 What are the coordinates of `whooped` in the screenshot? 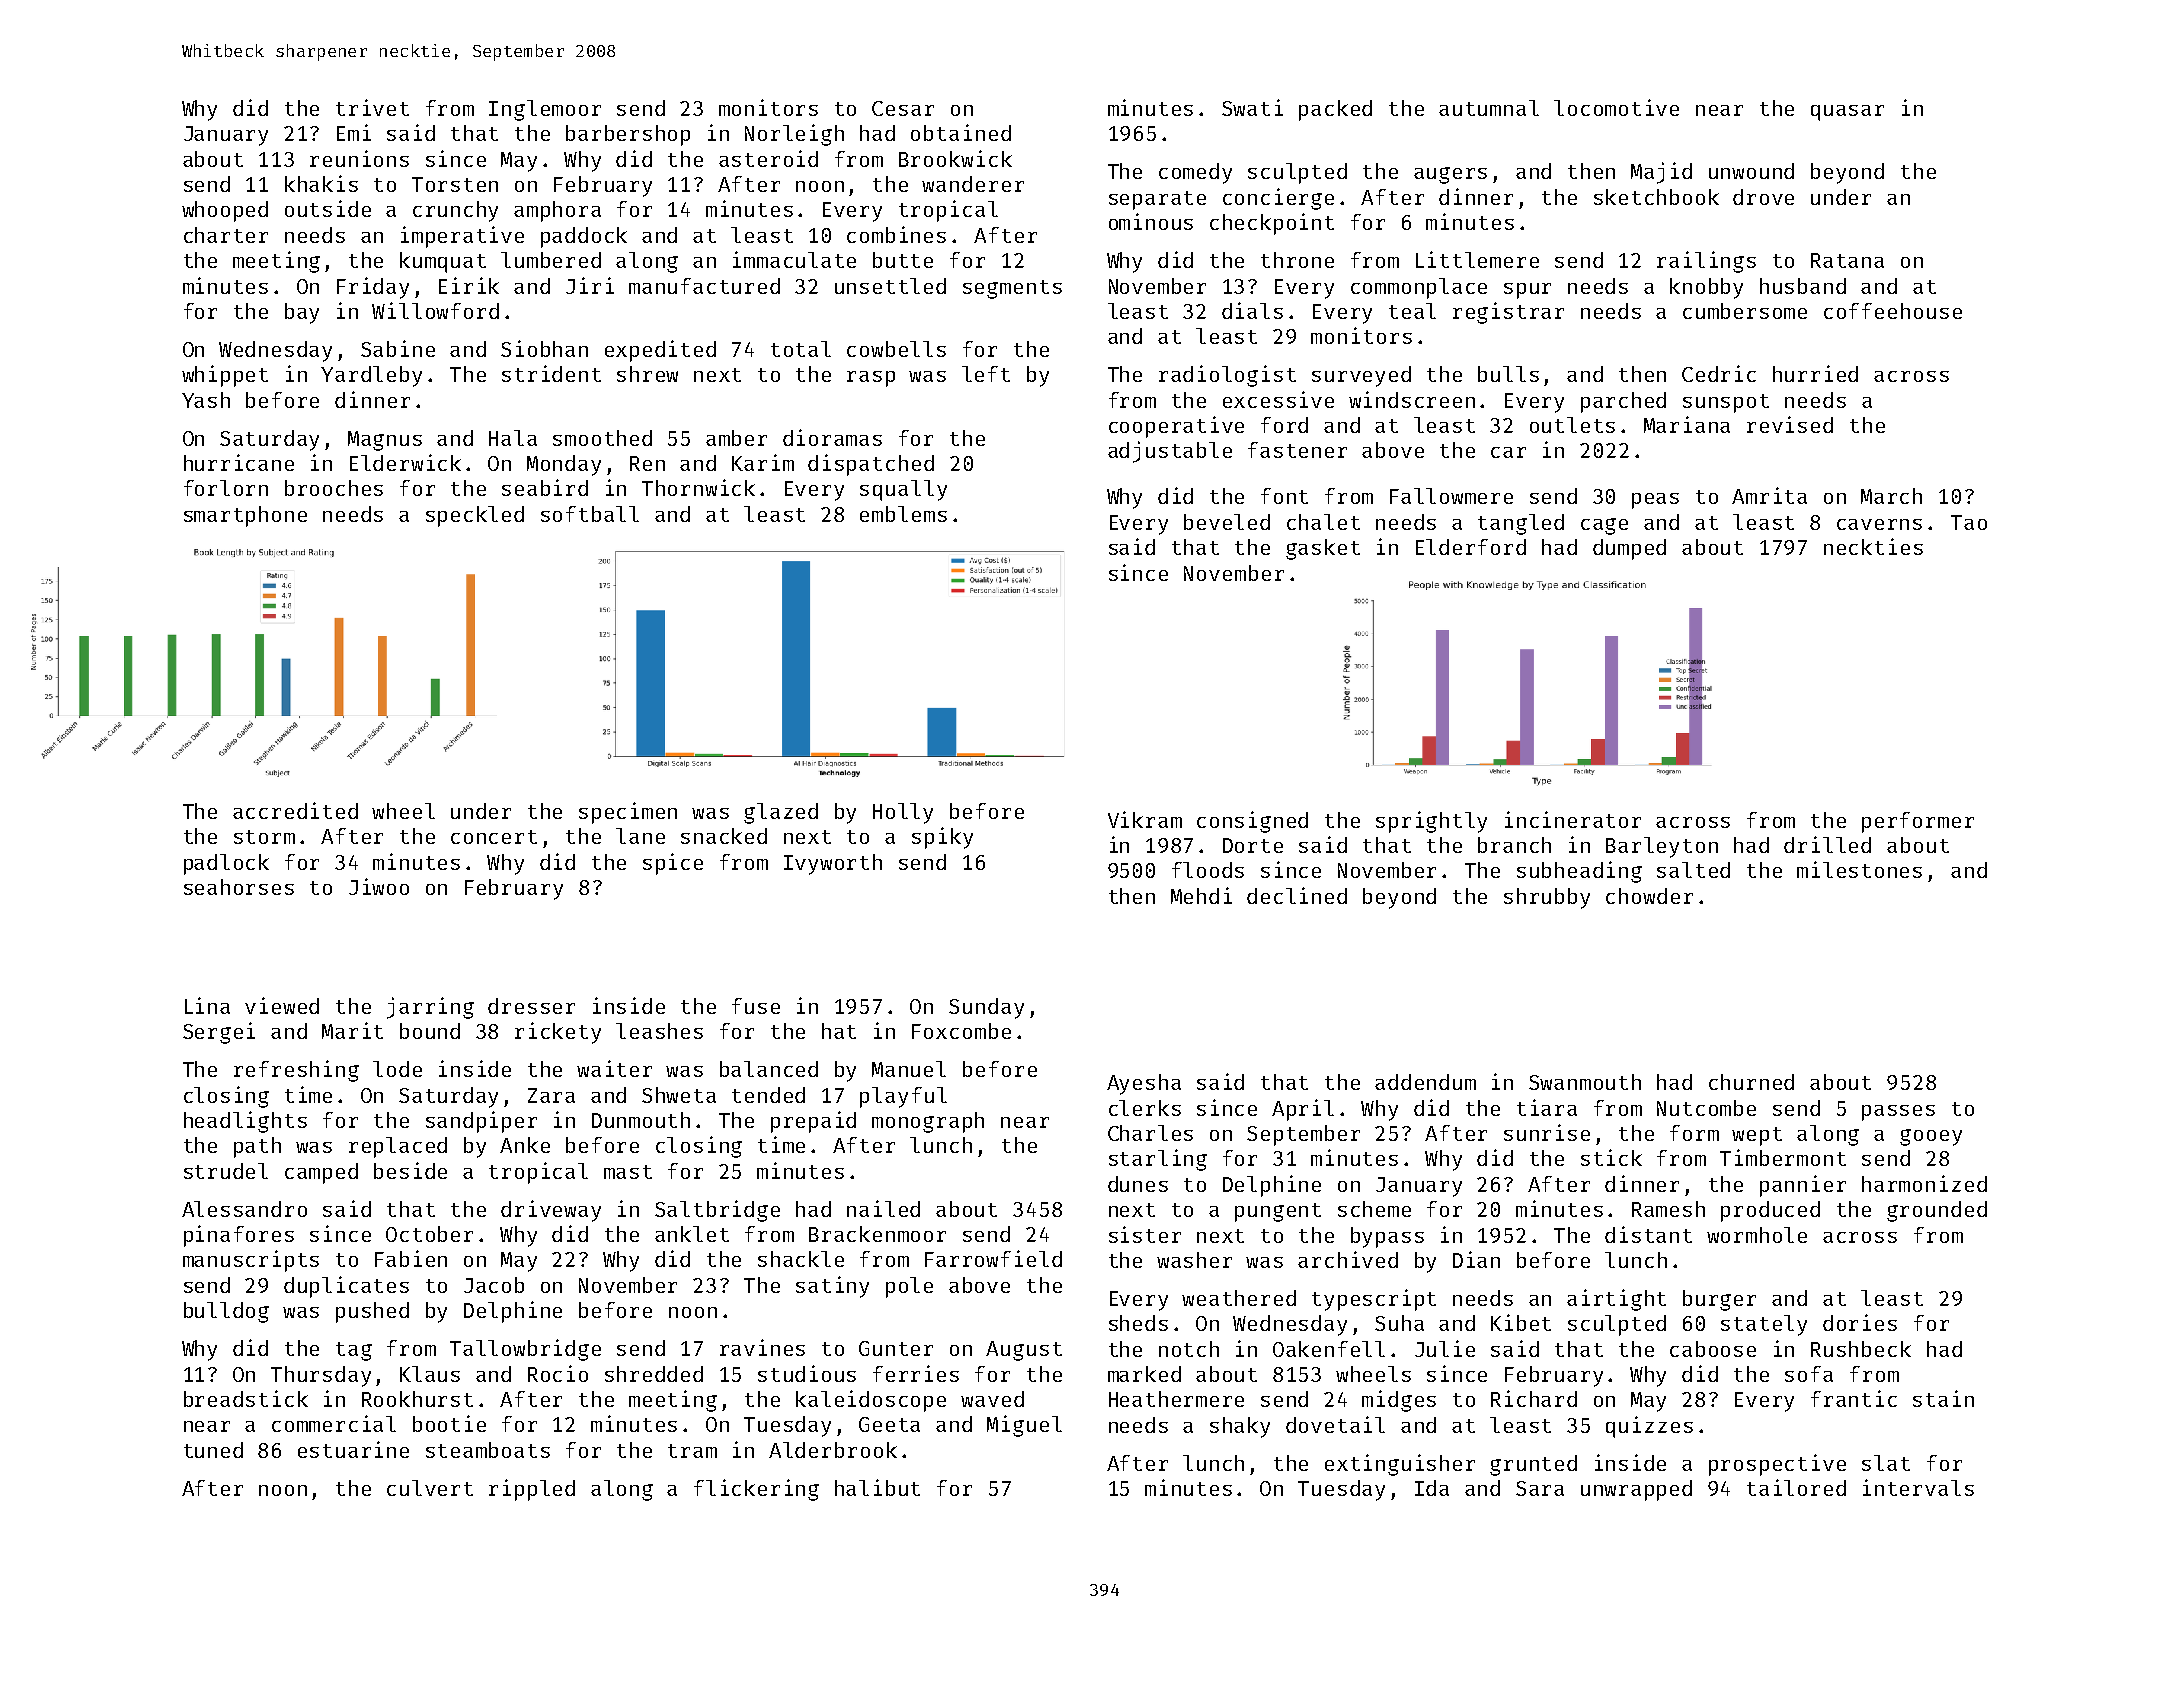 It's located at (225, 211).
